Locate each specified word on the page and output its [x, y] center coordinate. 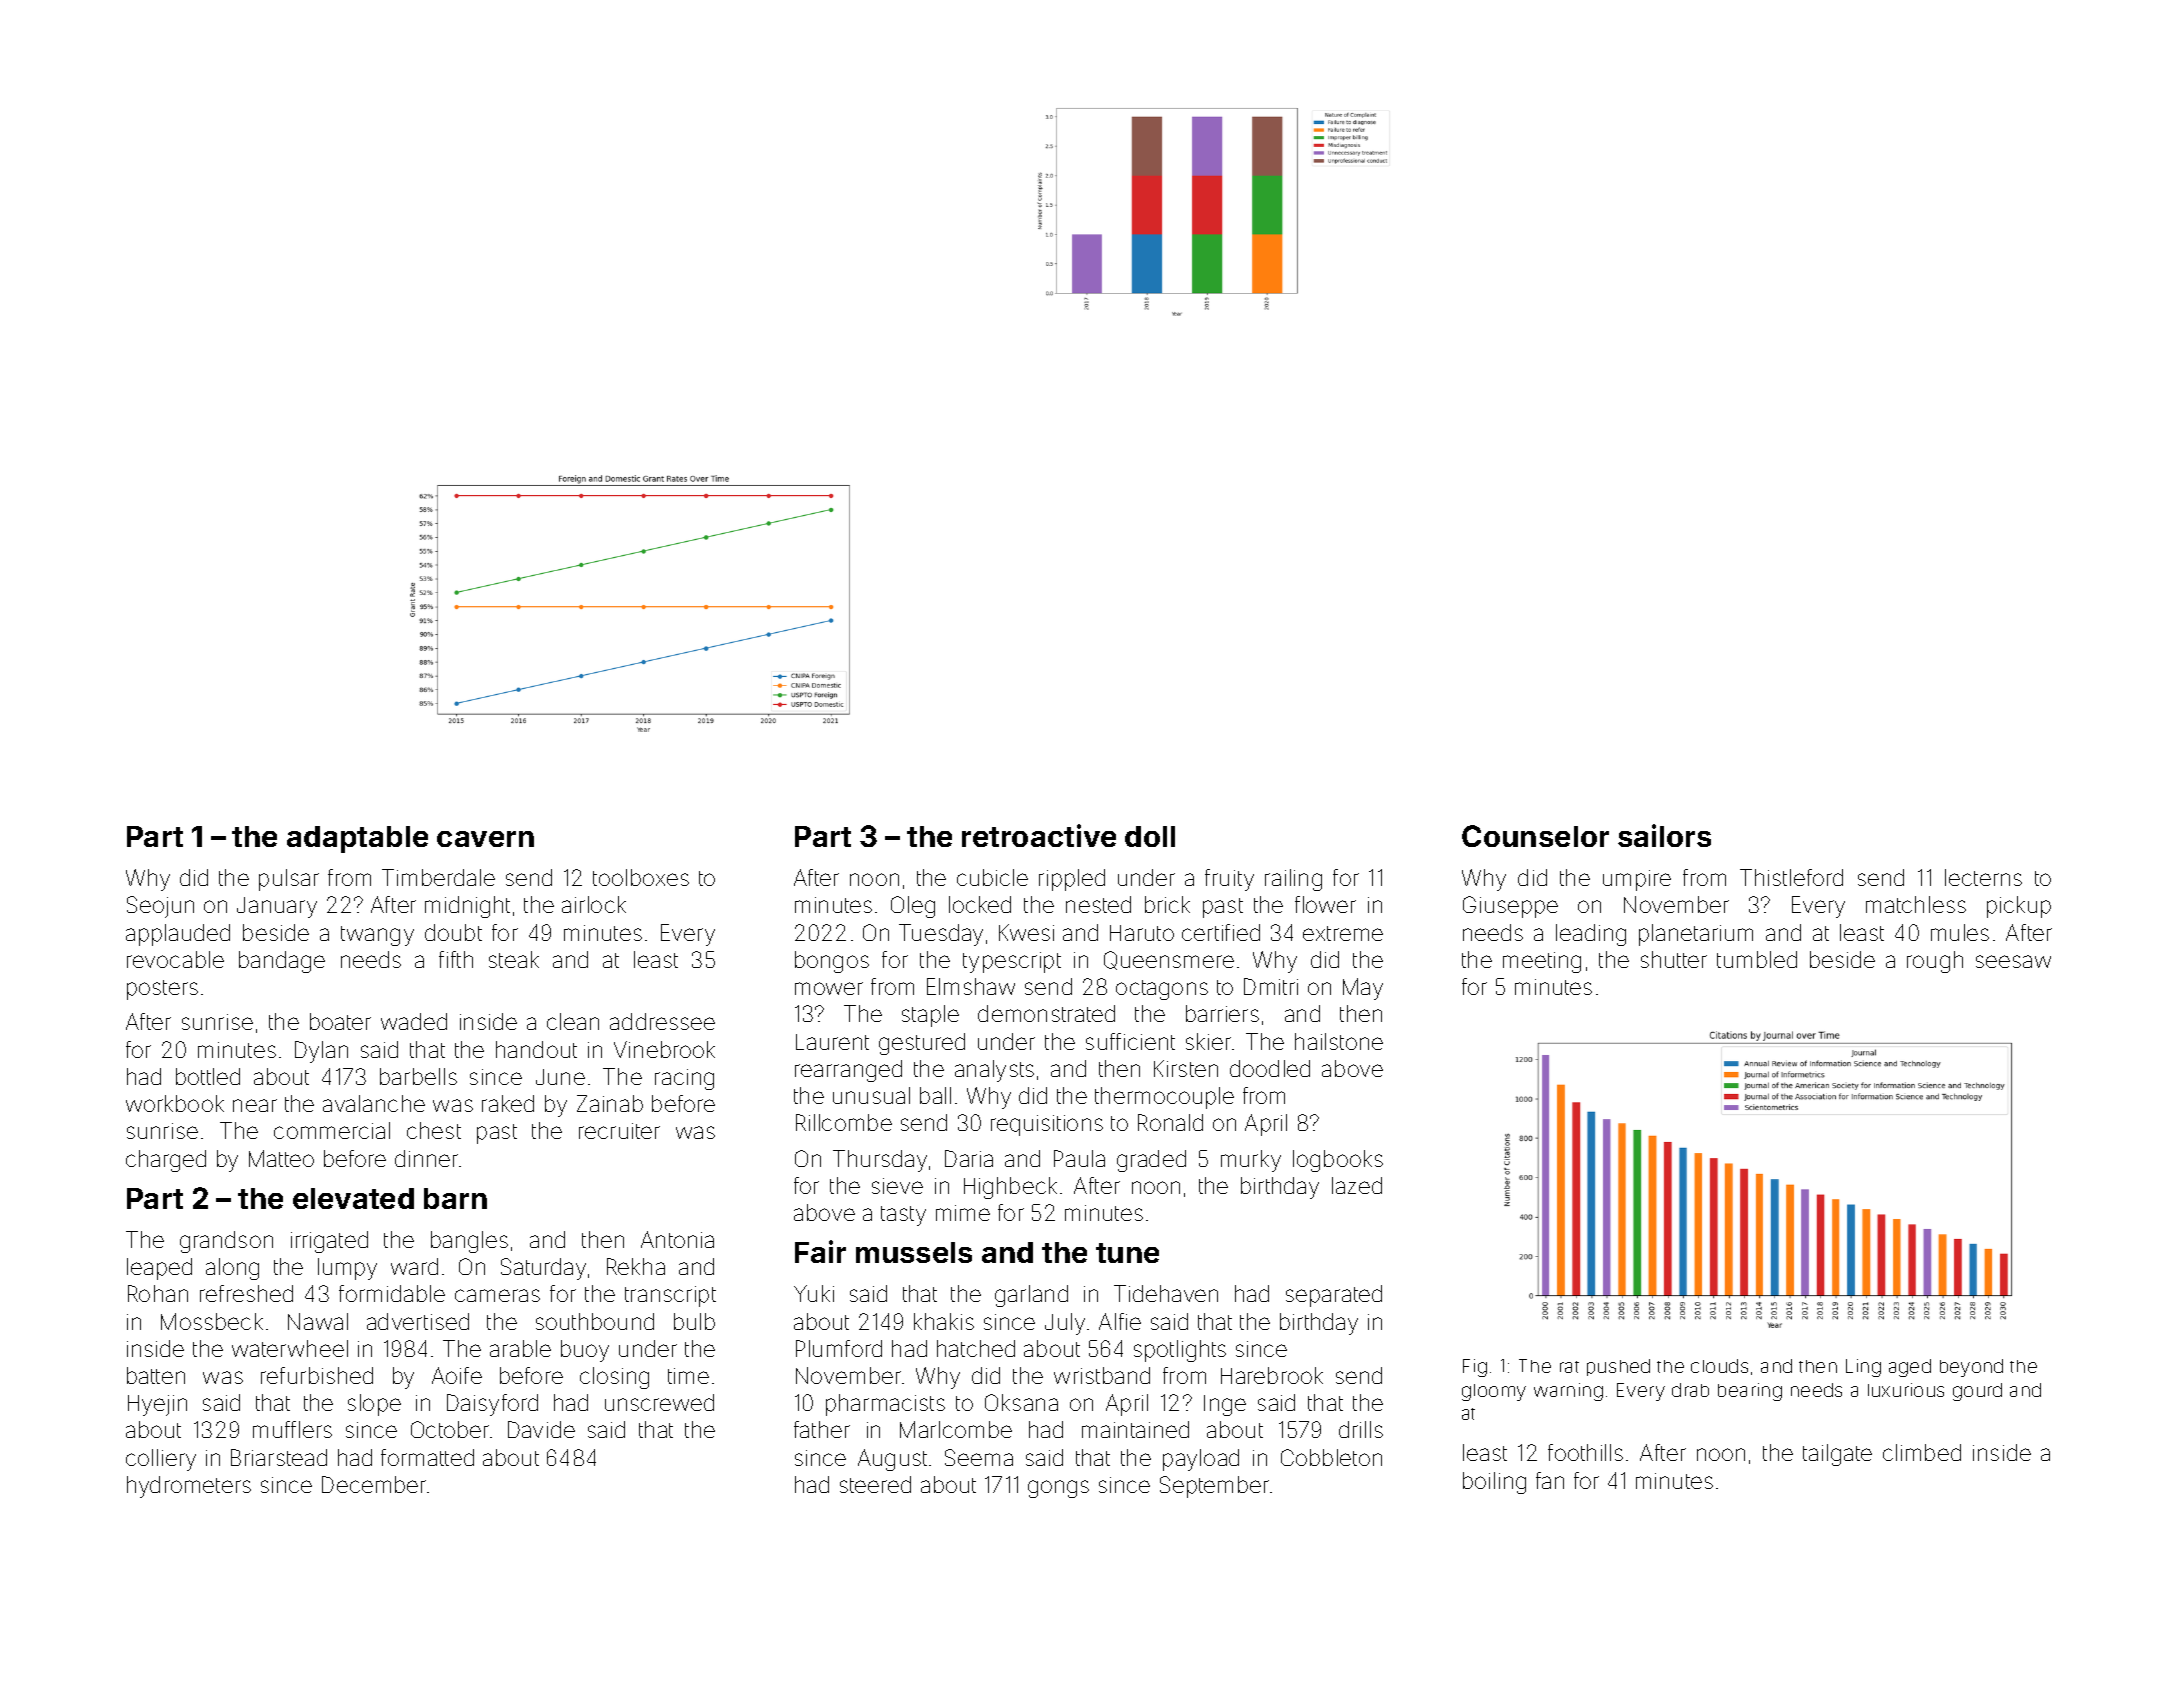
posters [162, 990]
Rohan [158, 1293]
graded [1151, 1161]
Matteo [281, 1158]
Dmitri [1271, 986]
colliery [161, 1460]
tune [1127, 1253]
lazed [1357, 1185]
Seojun [160, 907]
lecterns [1983, 877]
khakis [944, 1321]
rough [1935, 962]
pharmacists [885, 1405]
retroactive [1039, 835]
